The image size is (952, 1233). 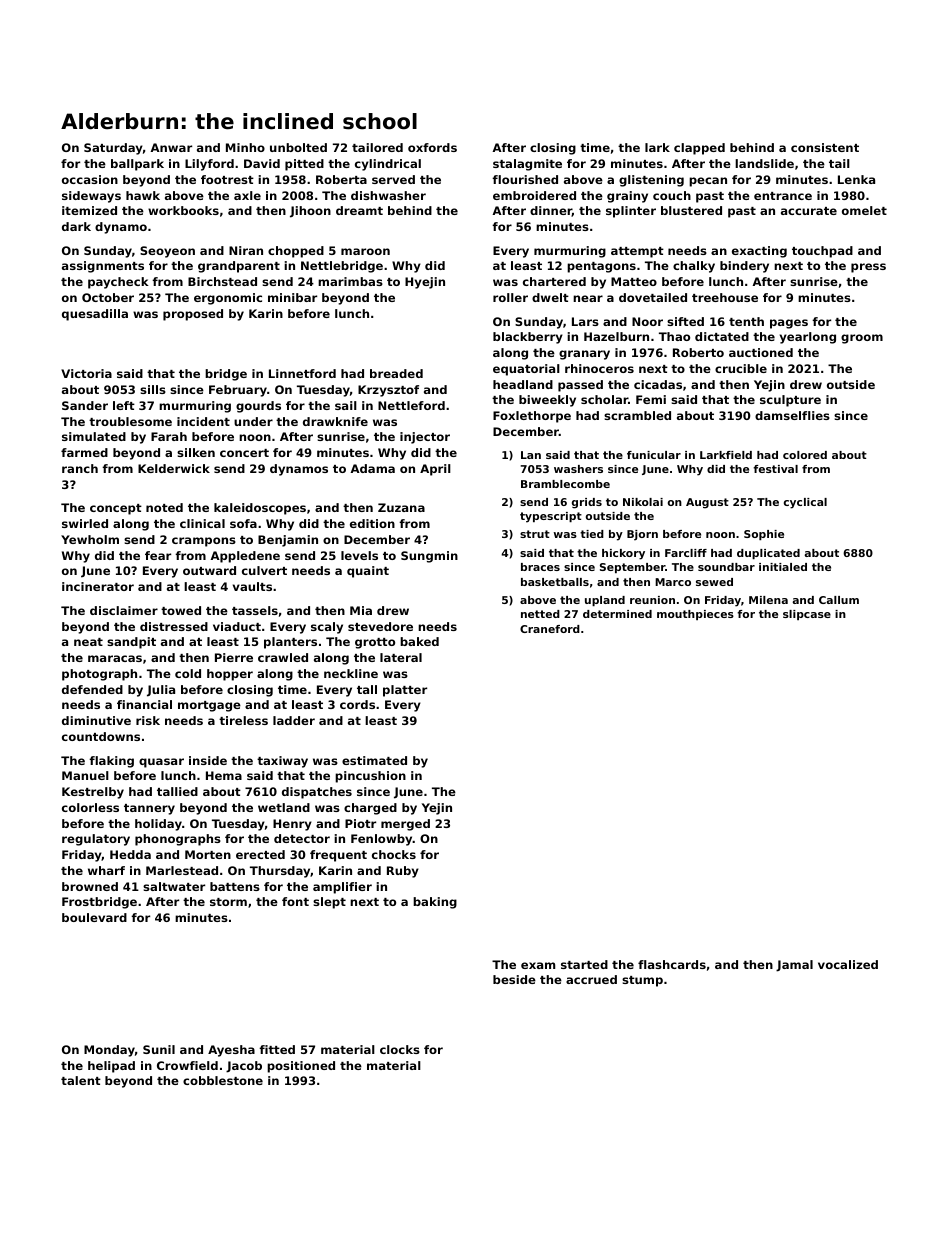 I want to click on funicular, so click(x=654, y=455).
